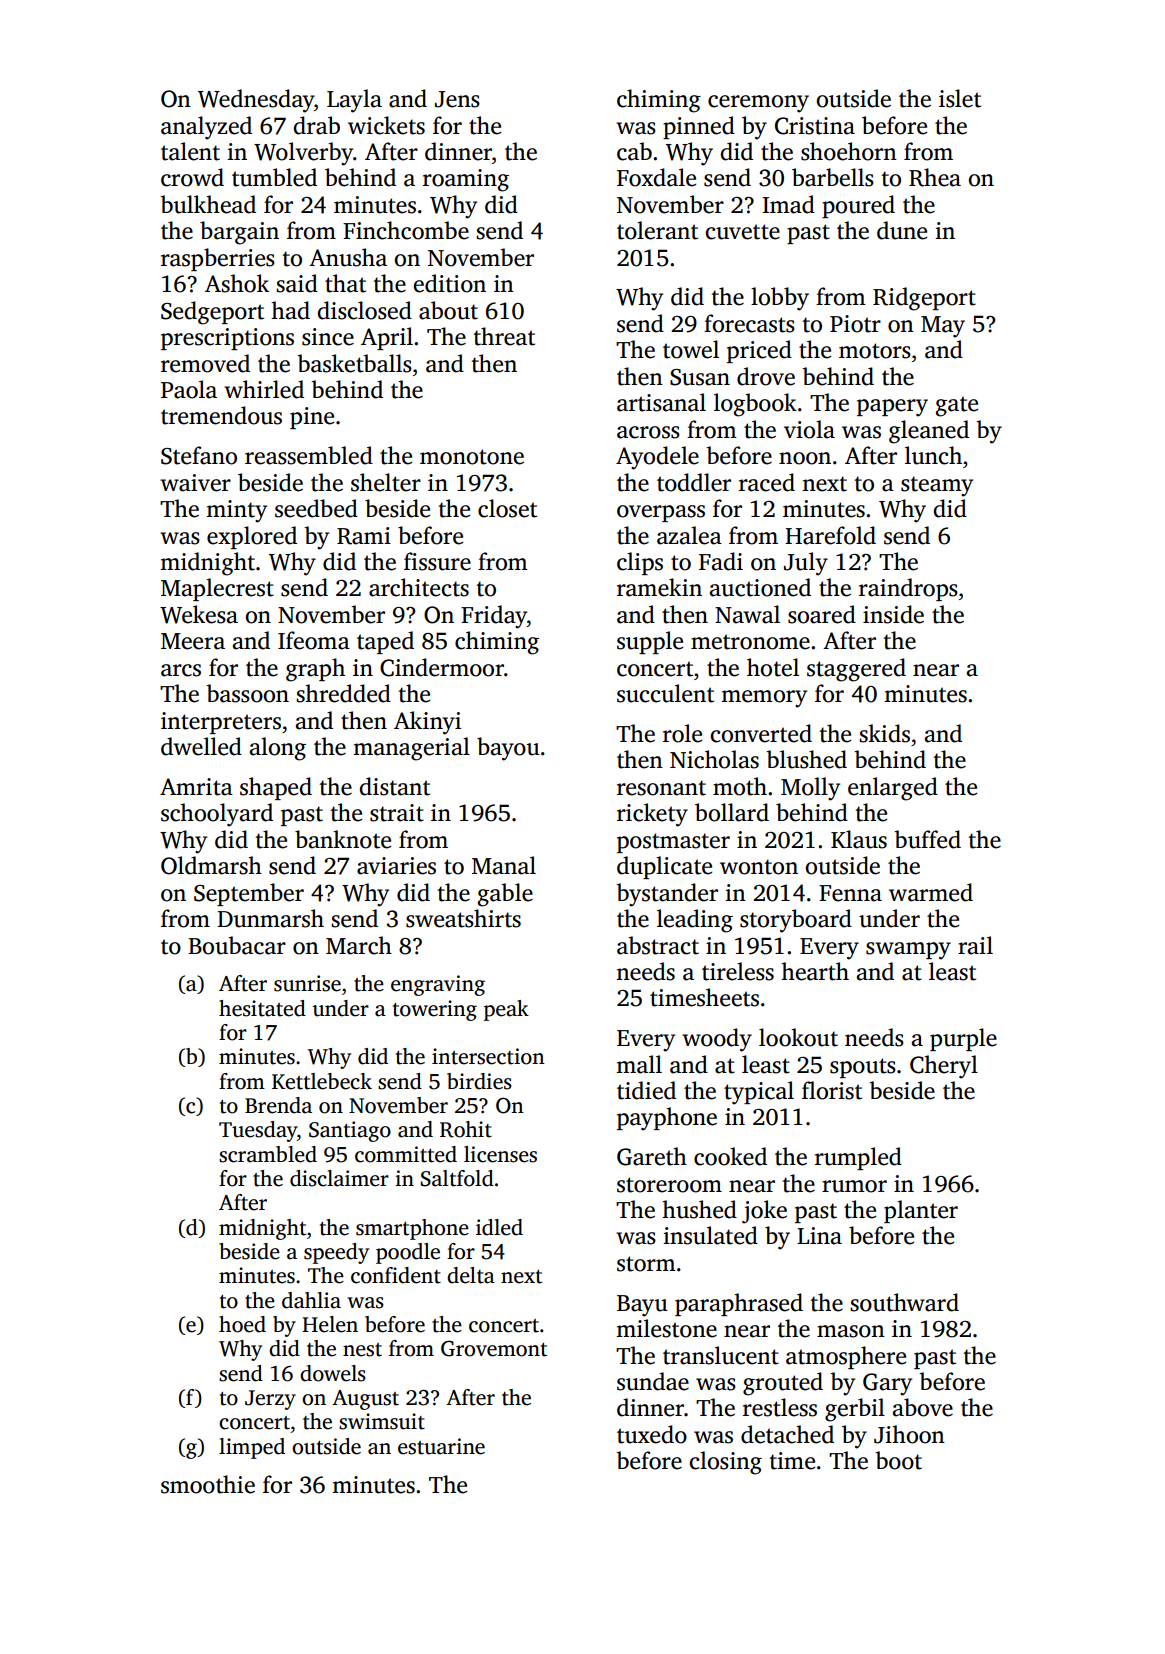 The image size is (1165, 1654). Describe the element at coordinates (208, 1484) in the document. I see `smoothie` at that location.
